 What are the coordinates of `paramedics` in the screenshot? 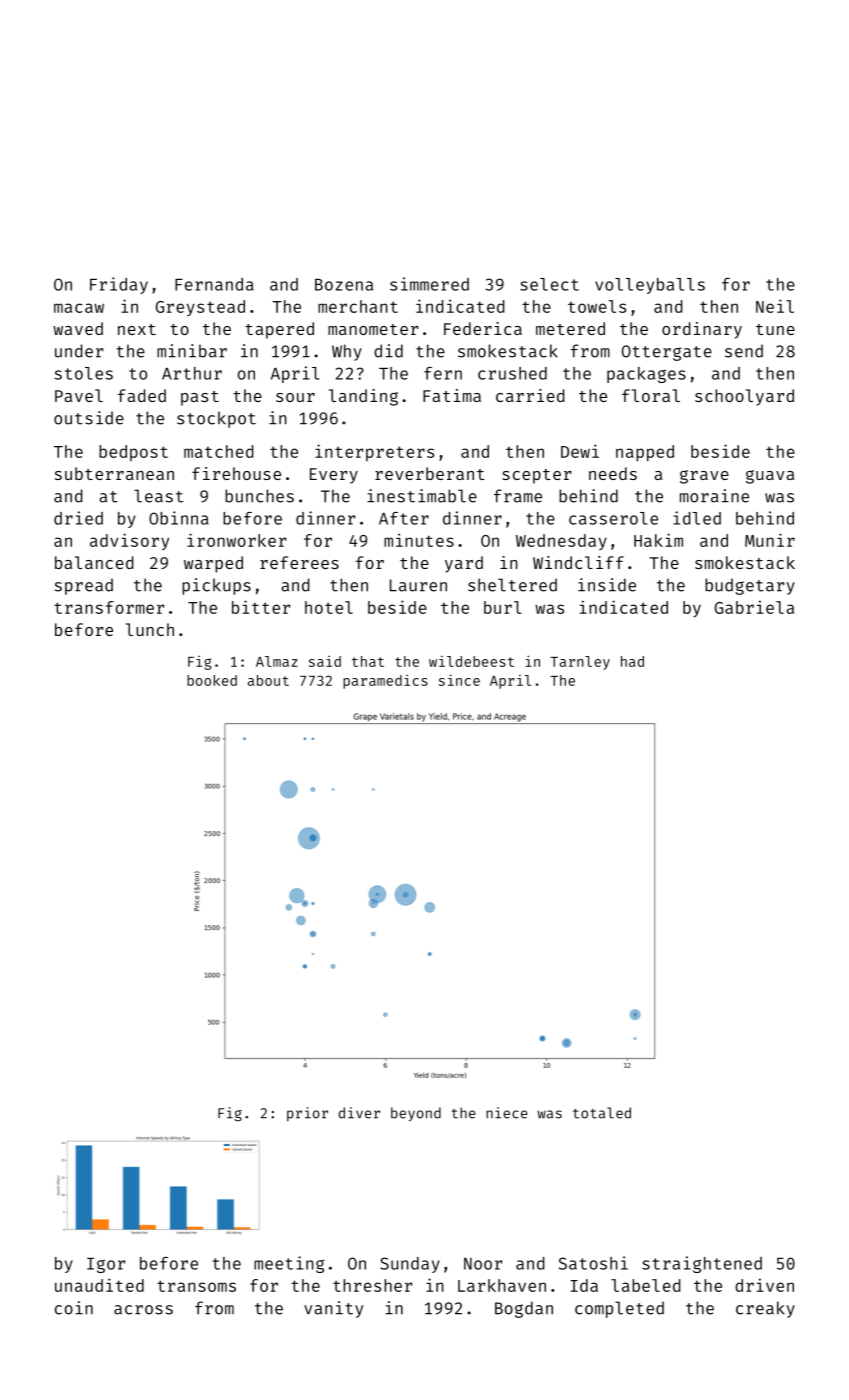 It's located at (385, 682).
